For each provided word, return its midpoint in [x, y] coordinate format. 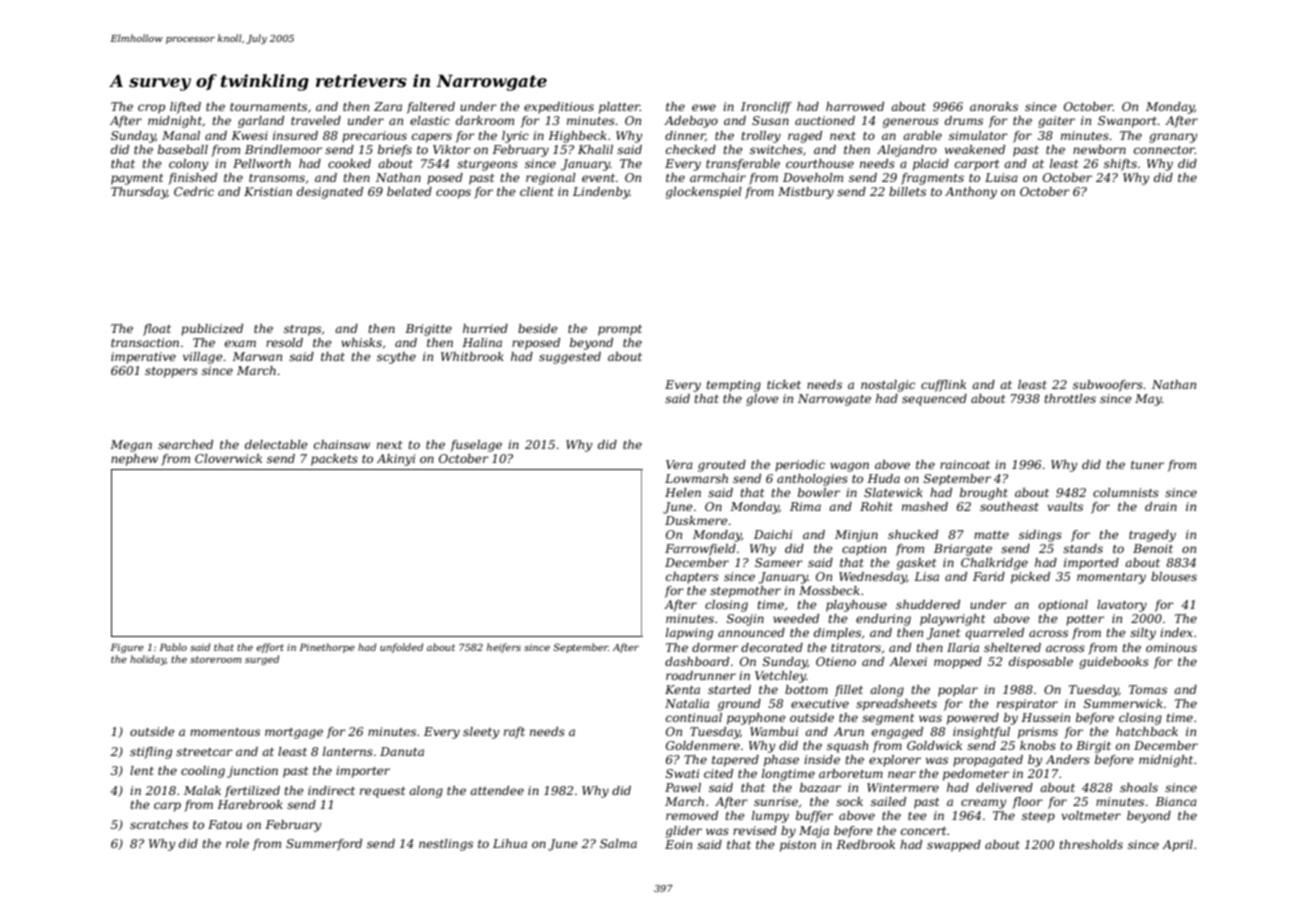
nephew [134, 460]
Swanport [1128, 122]
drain [1161, 506]
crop [151, 109]
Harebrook [250, 804]
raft [514, 733]
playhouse [856, 606]
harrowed [855, 106]
